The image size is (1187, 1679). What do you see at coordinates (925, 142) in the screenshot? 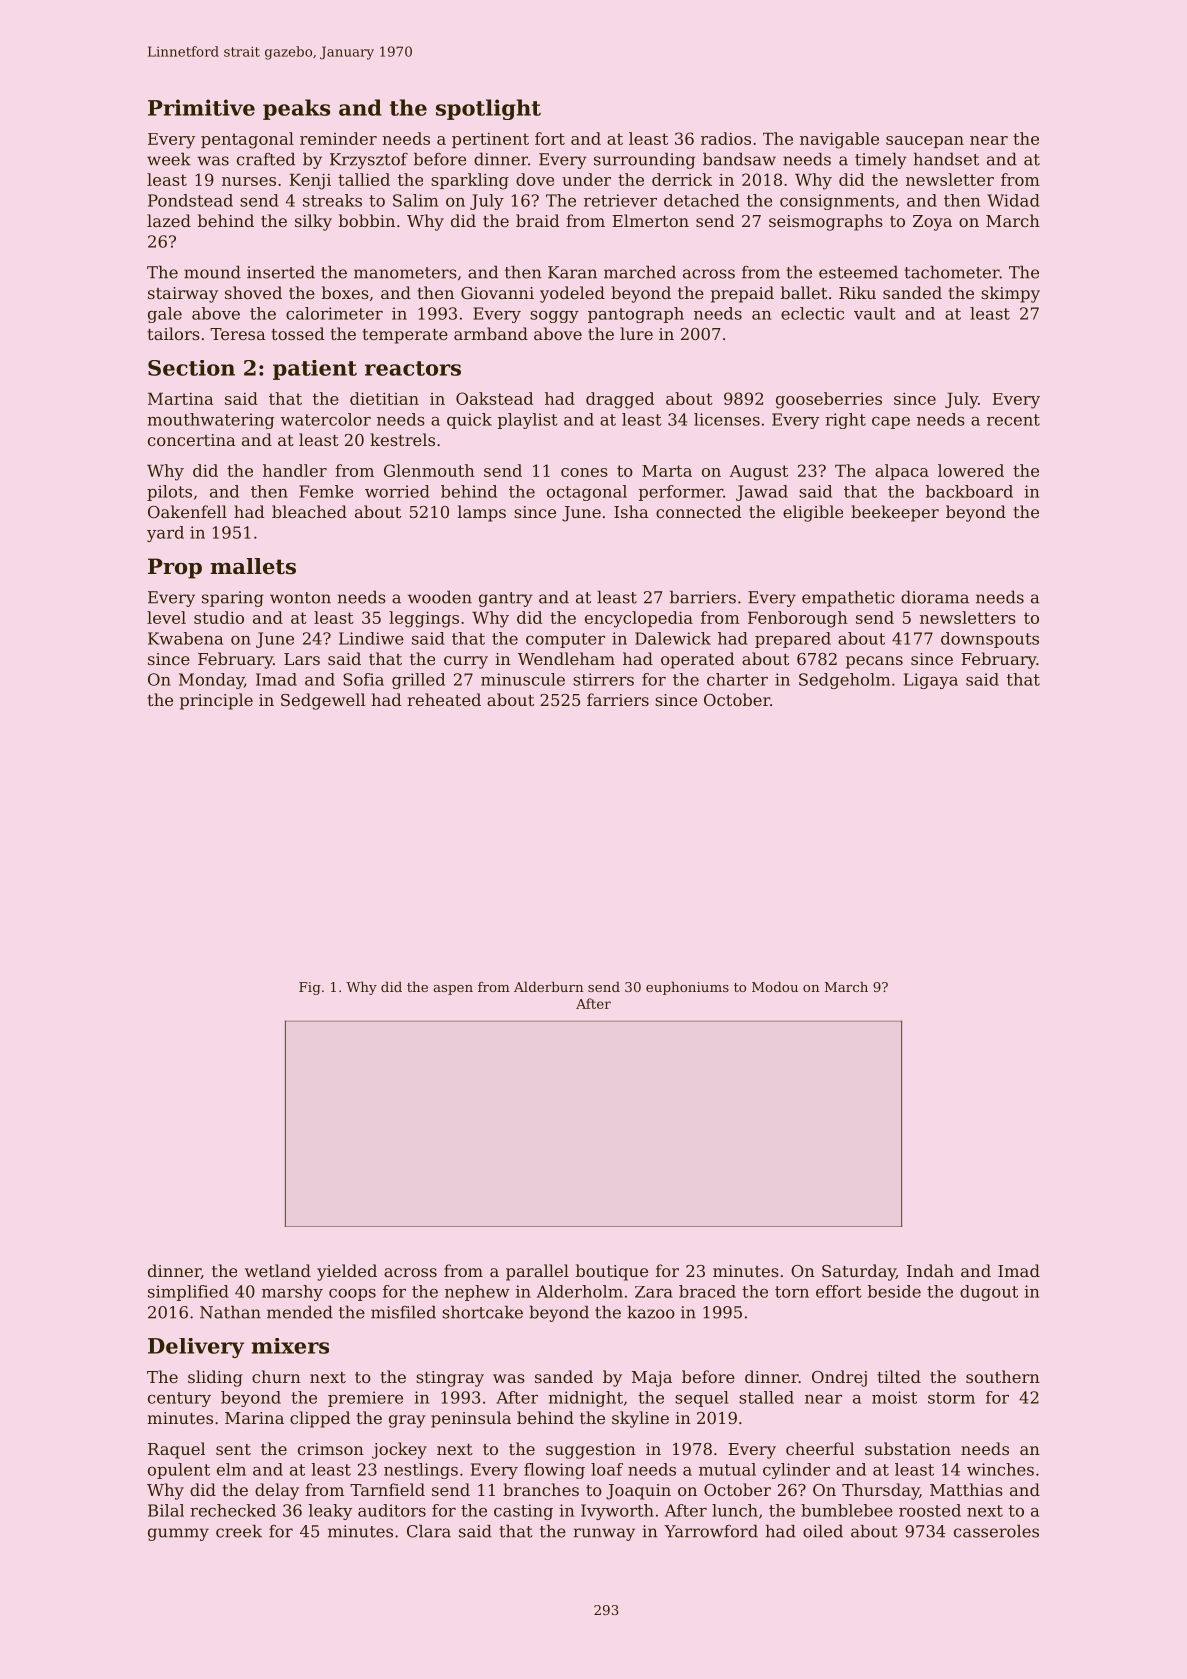
I see `saucepan` at bounding box center [925, 142].
